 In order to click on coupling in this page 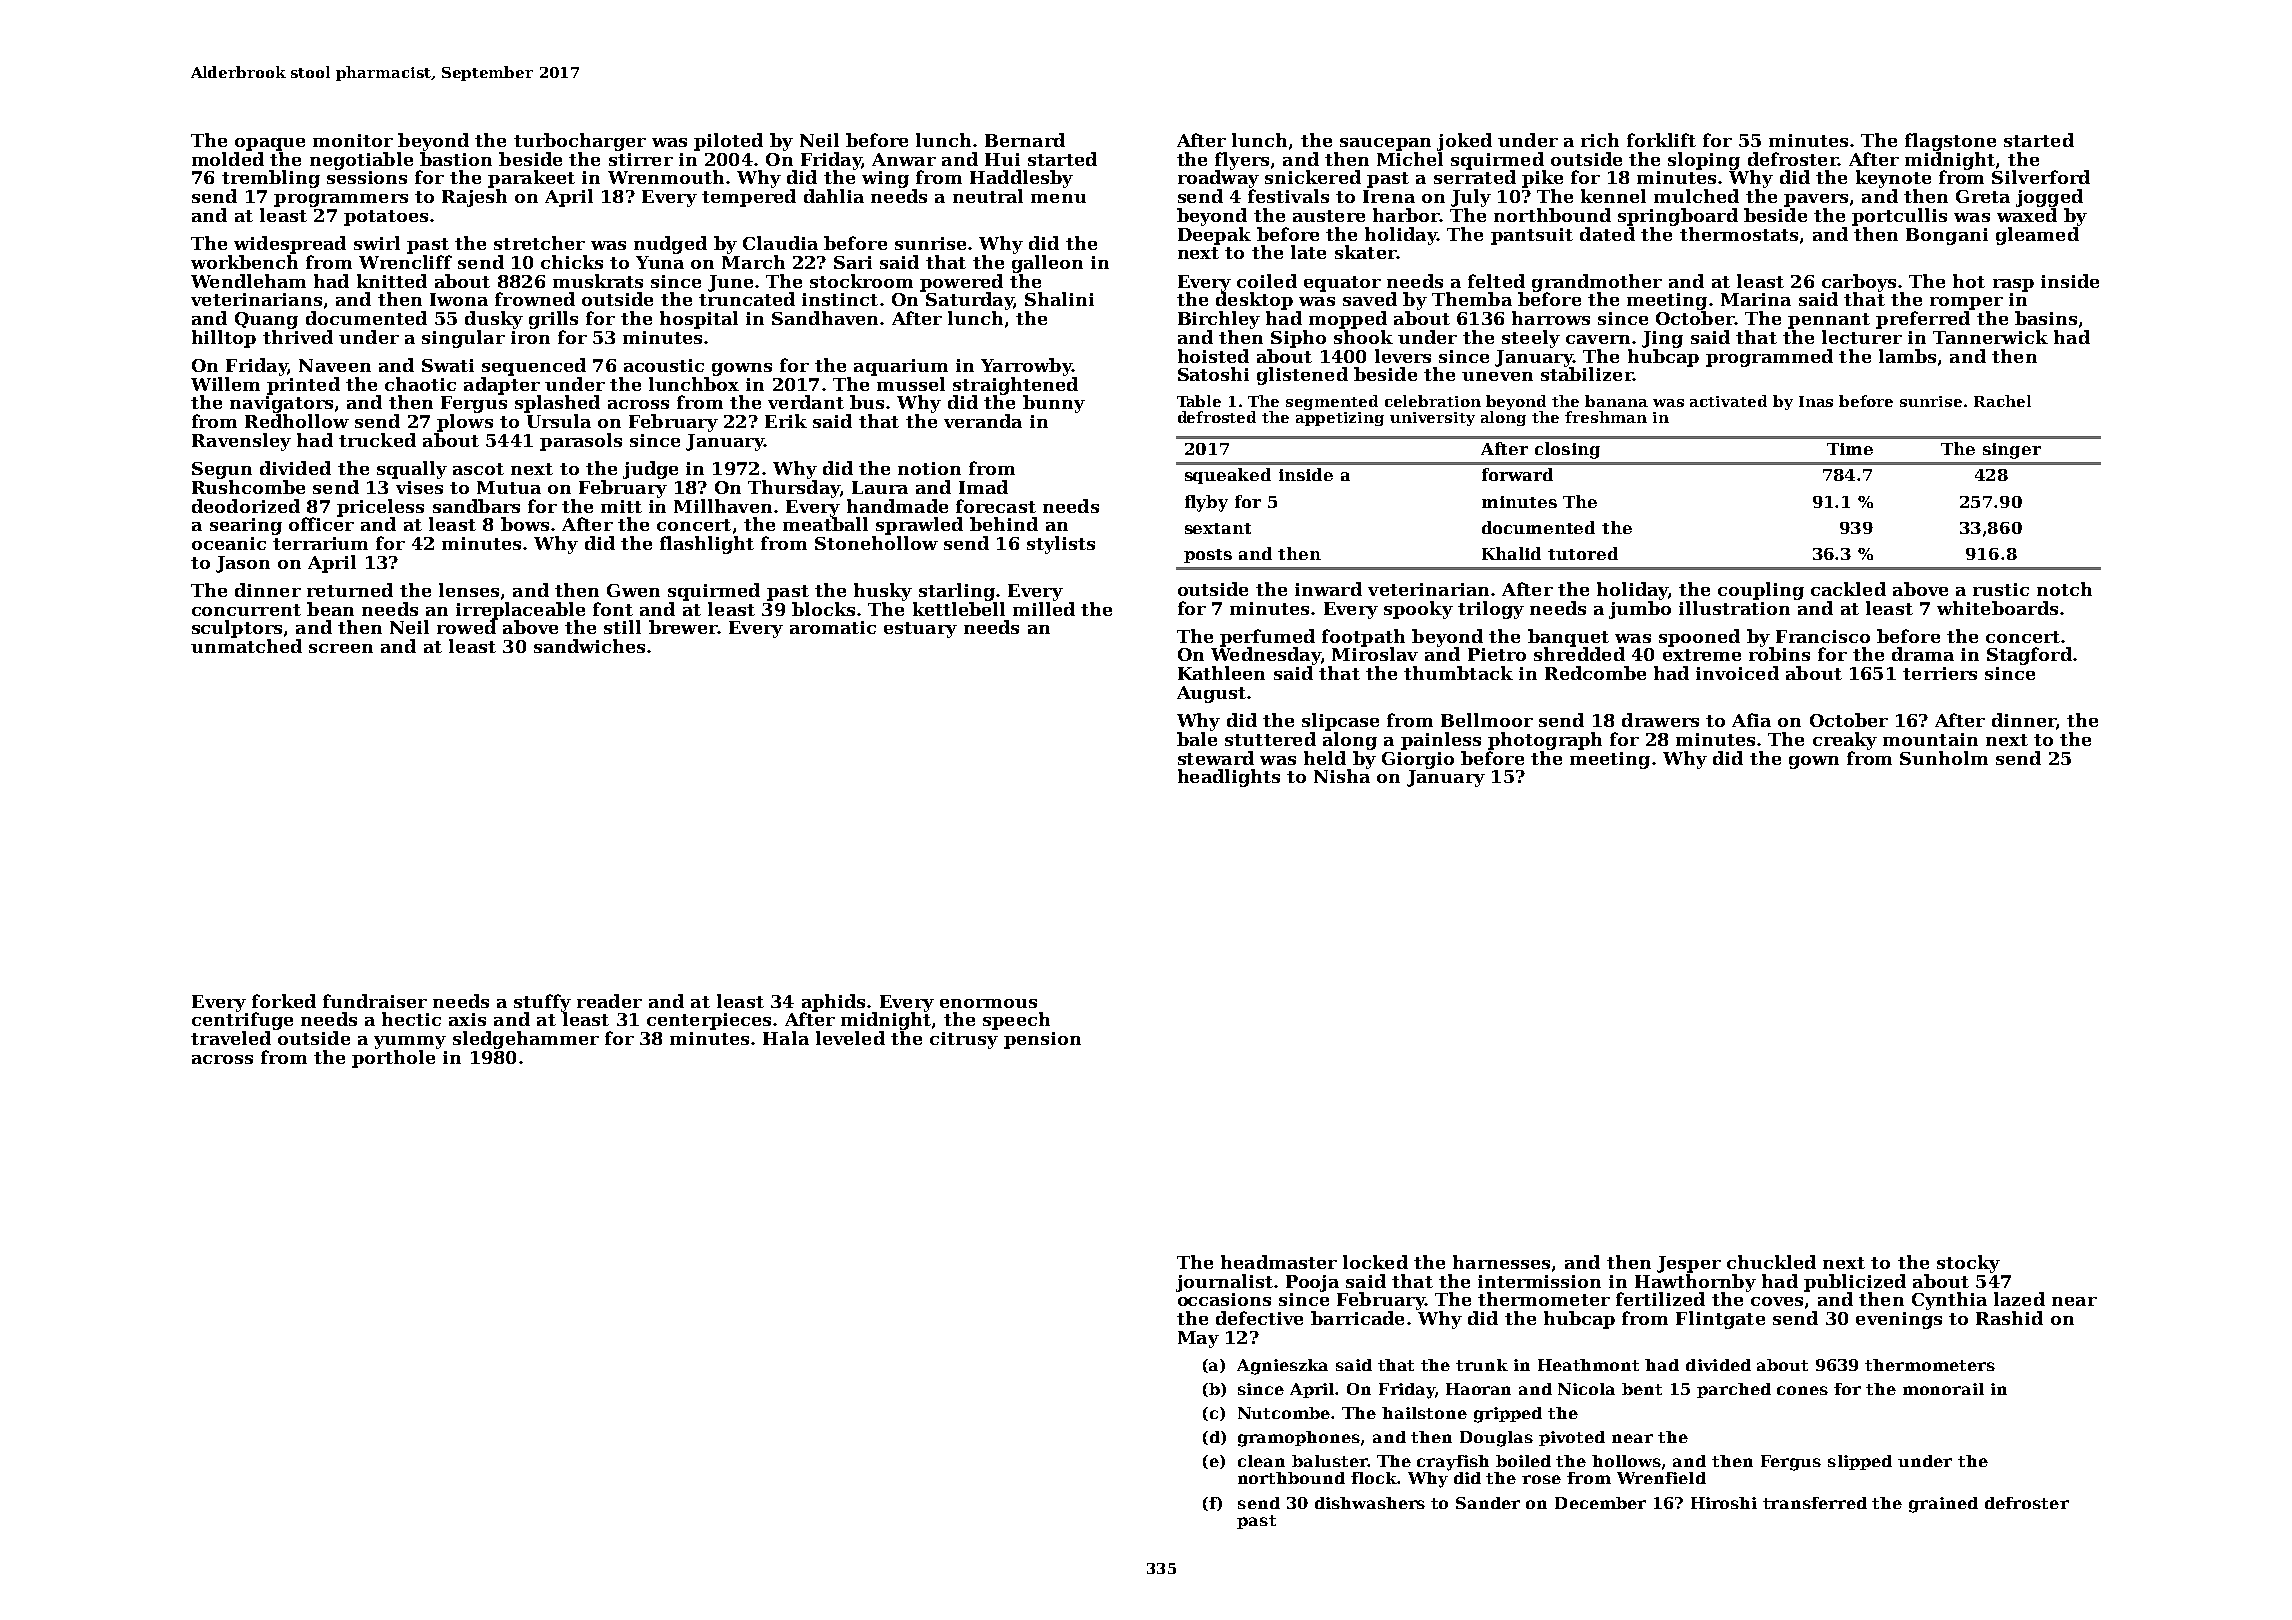, I will do `click(1761, 591)`.
